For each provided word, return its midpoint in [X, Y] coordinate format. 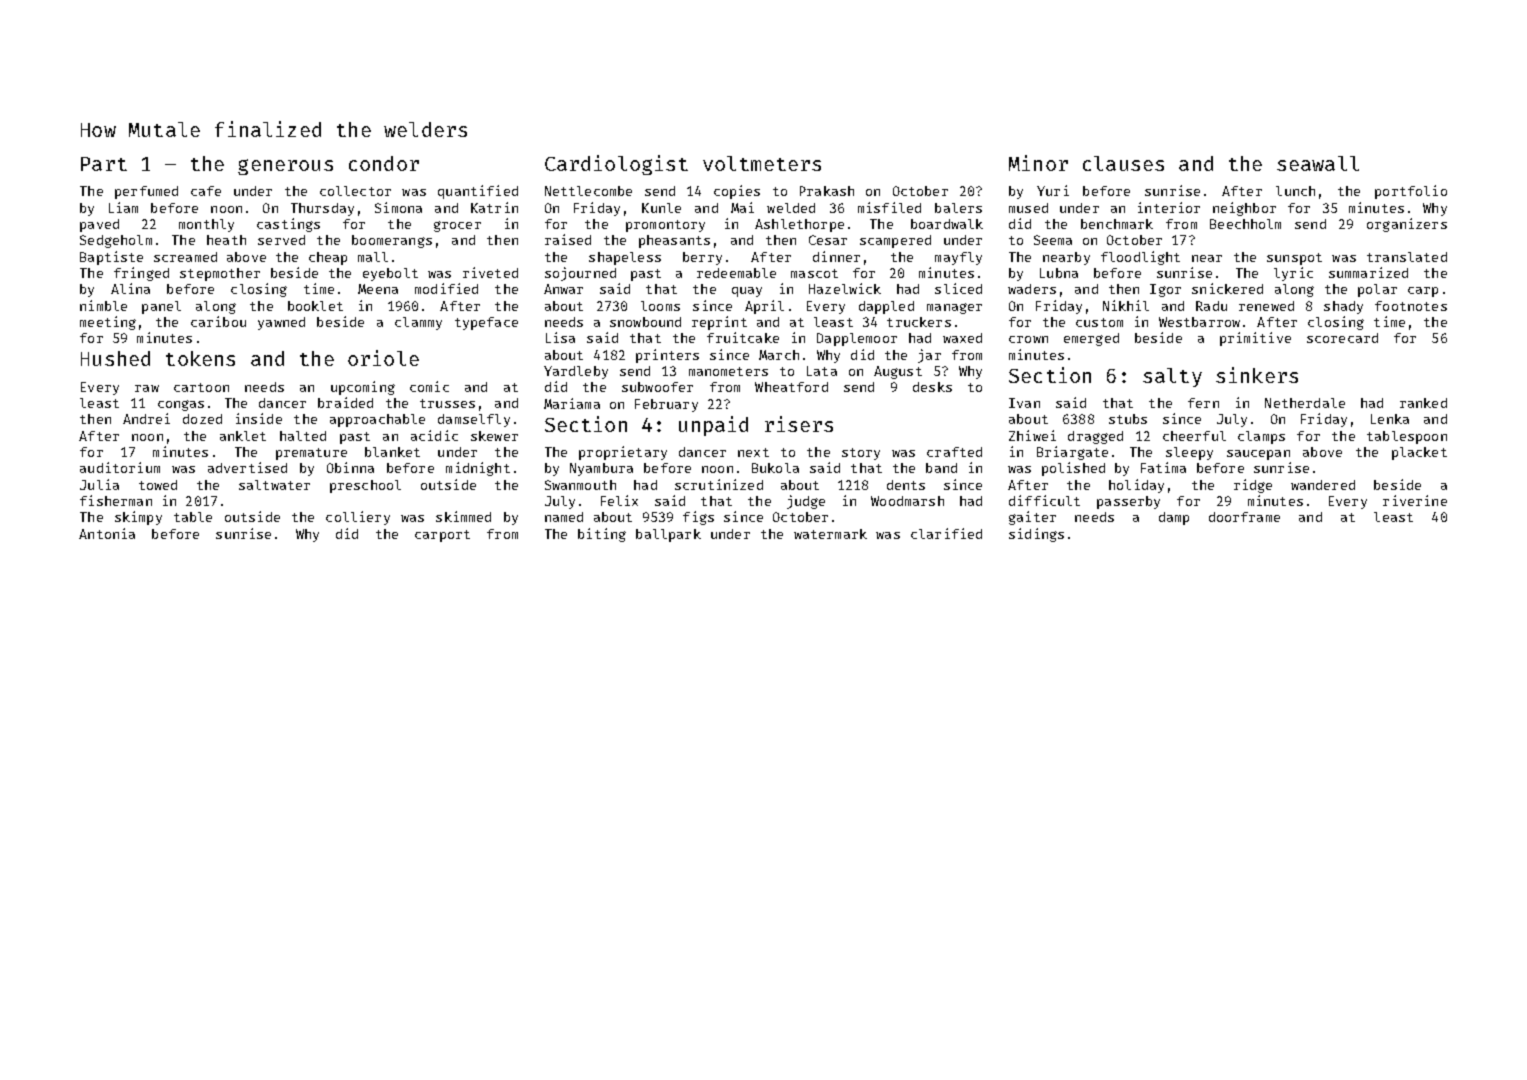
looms [660, 306]
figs [698, 518]
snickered [1227, 288]
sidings [1036, 535]
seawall [1318, 163]
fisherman [116, 500]
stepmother [220, 274]
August [898, 372]
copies [737, 192]
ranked [1423, 403]
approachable [377, 420]
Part [104, 164]
